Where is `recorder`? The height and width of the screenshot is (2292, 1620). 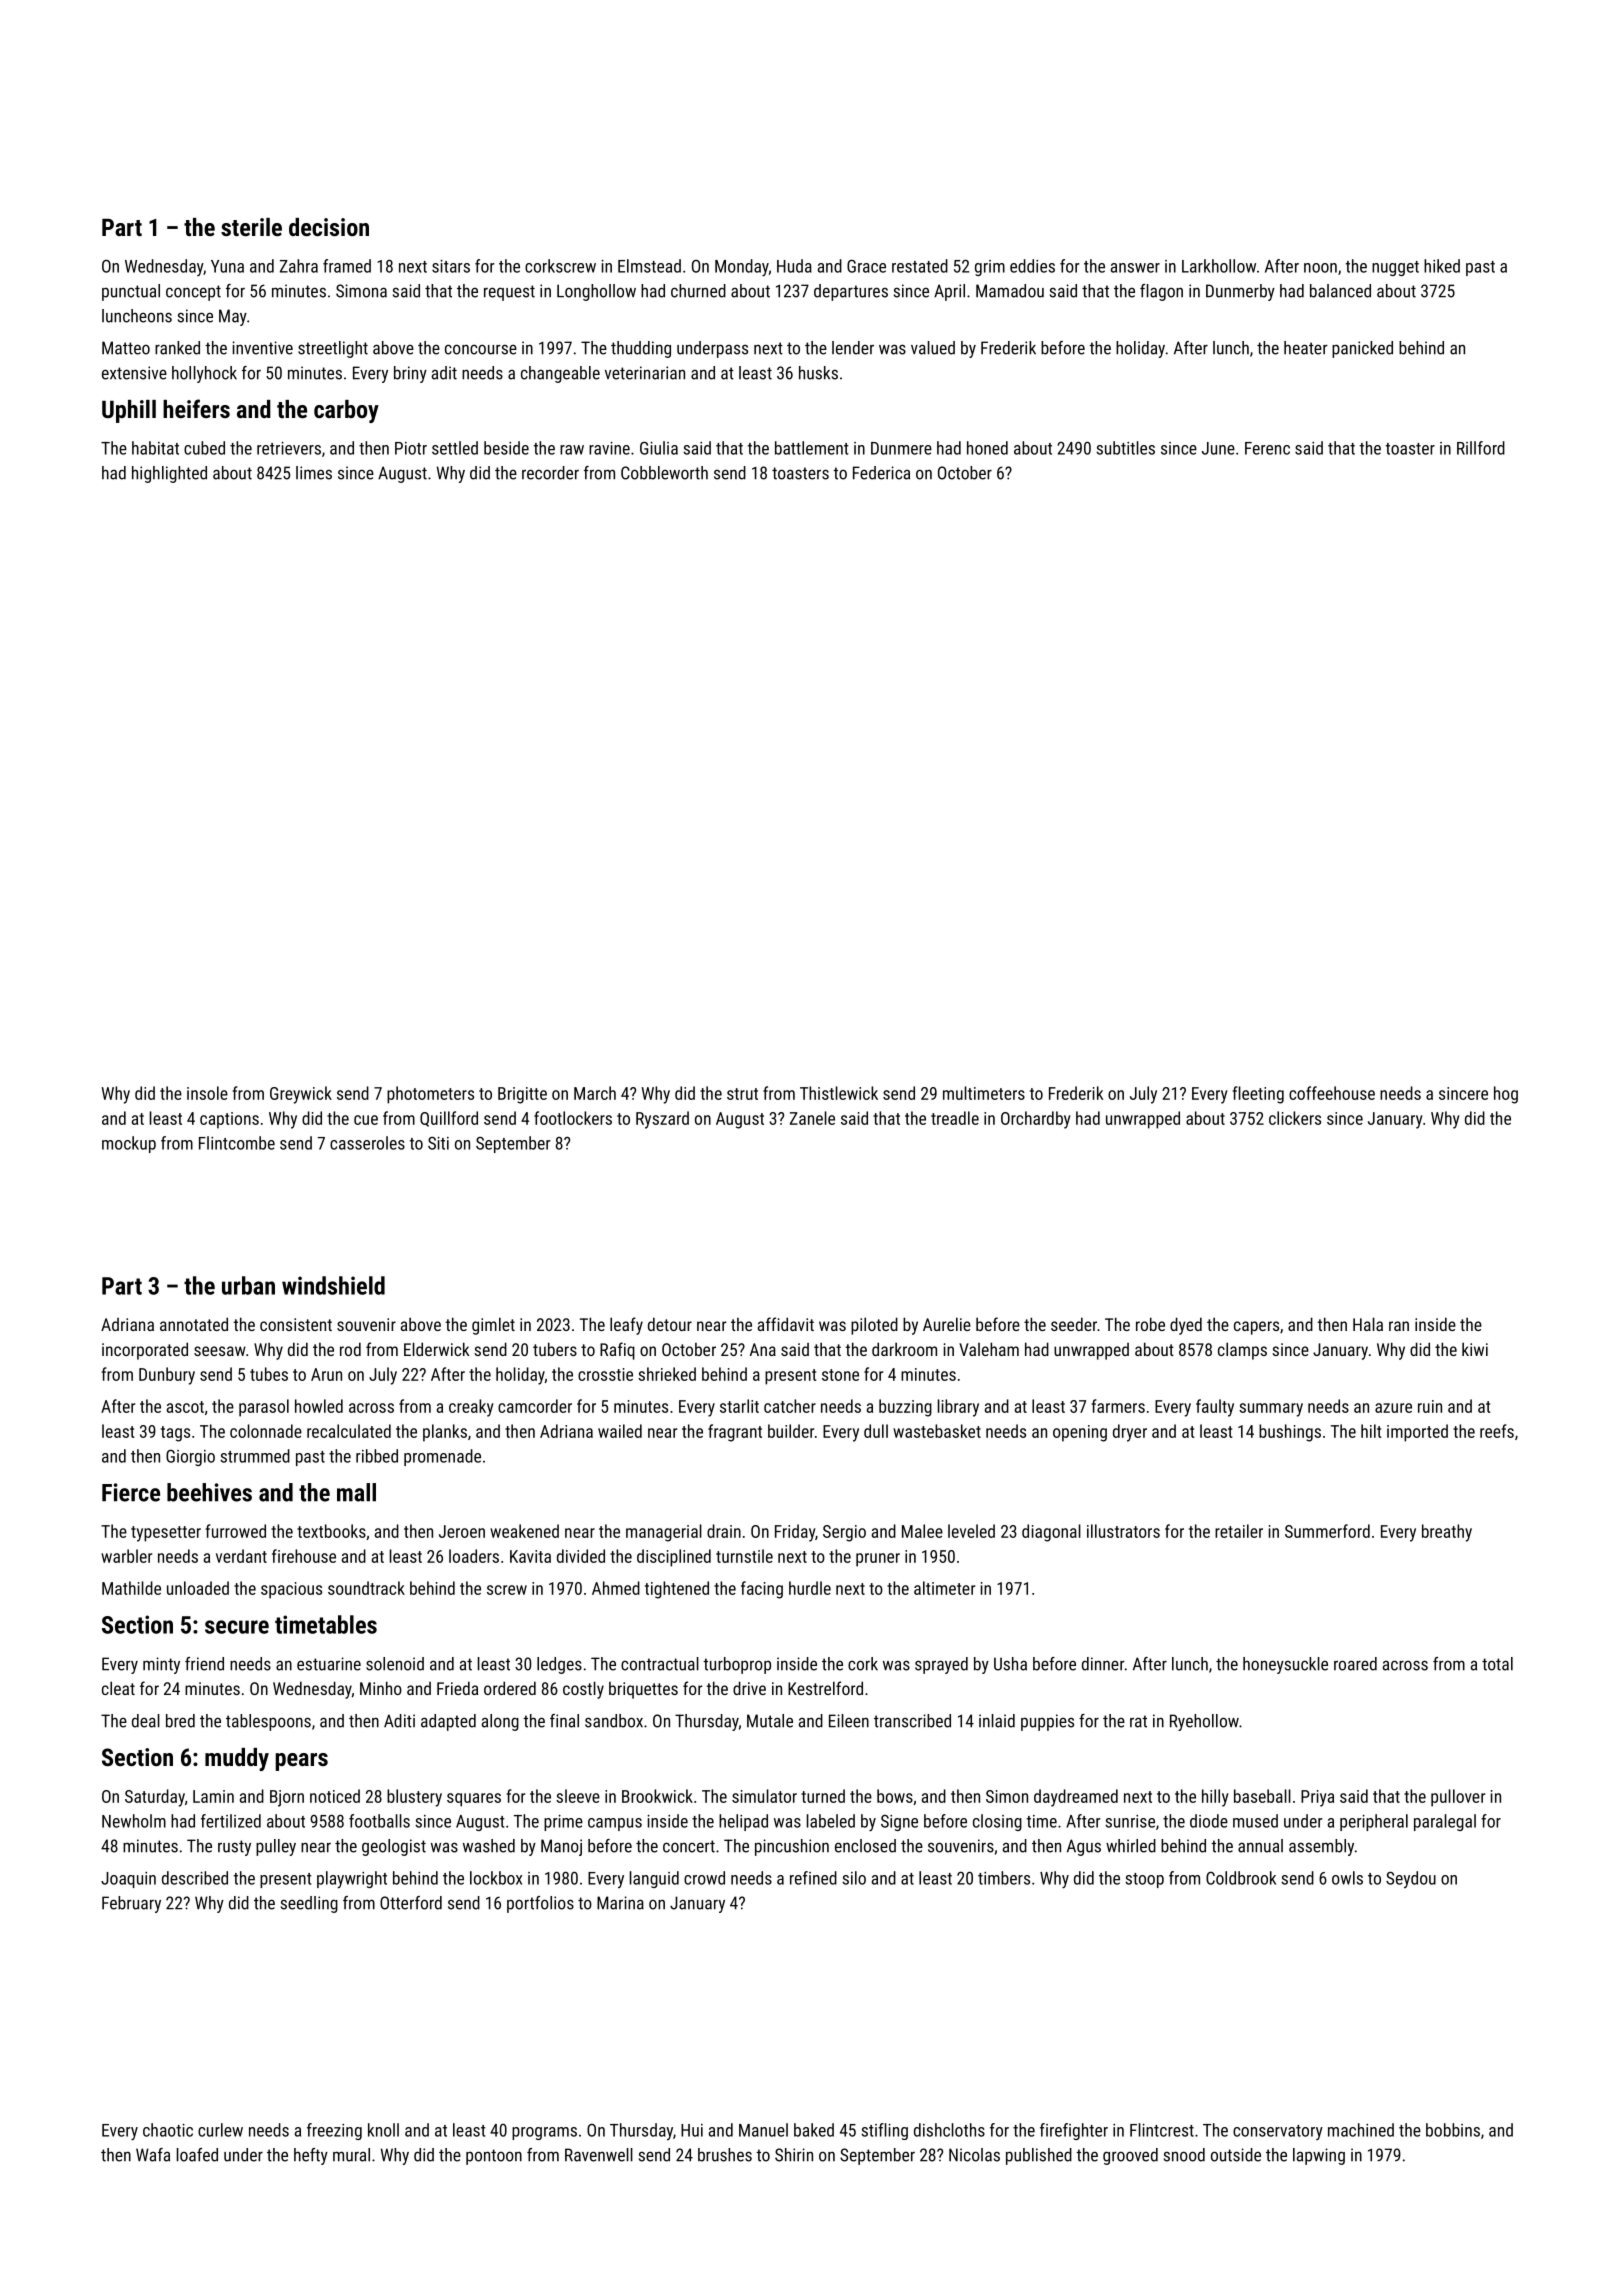 recorder is located at coordinates (550, 473).
